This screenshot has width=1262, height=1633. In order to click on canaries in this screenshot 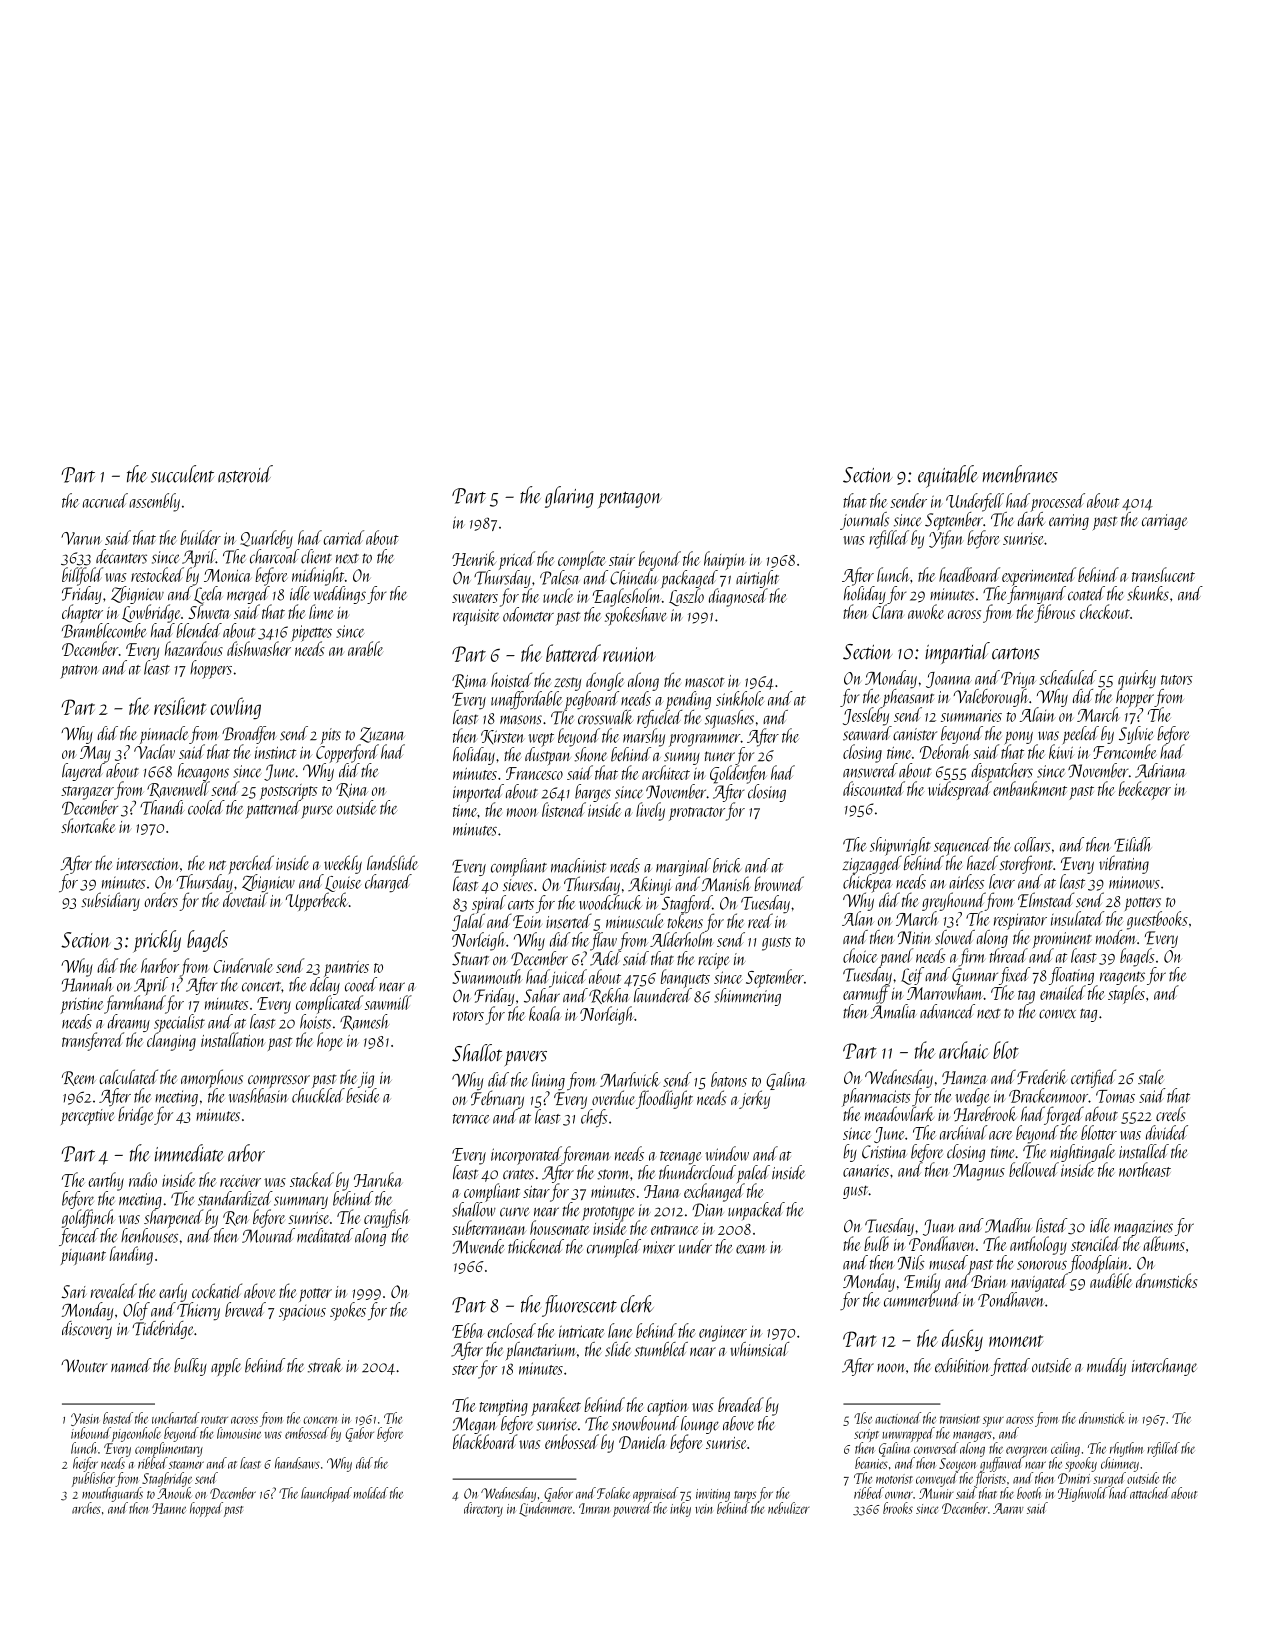, I will do `click(866, 1171)`.
